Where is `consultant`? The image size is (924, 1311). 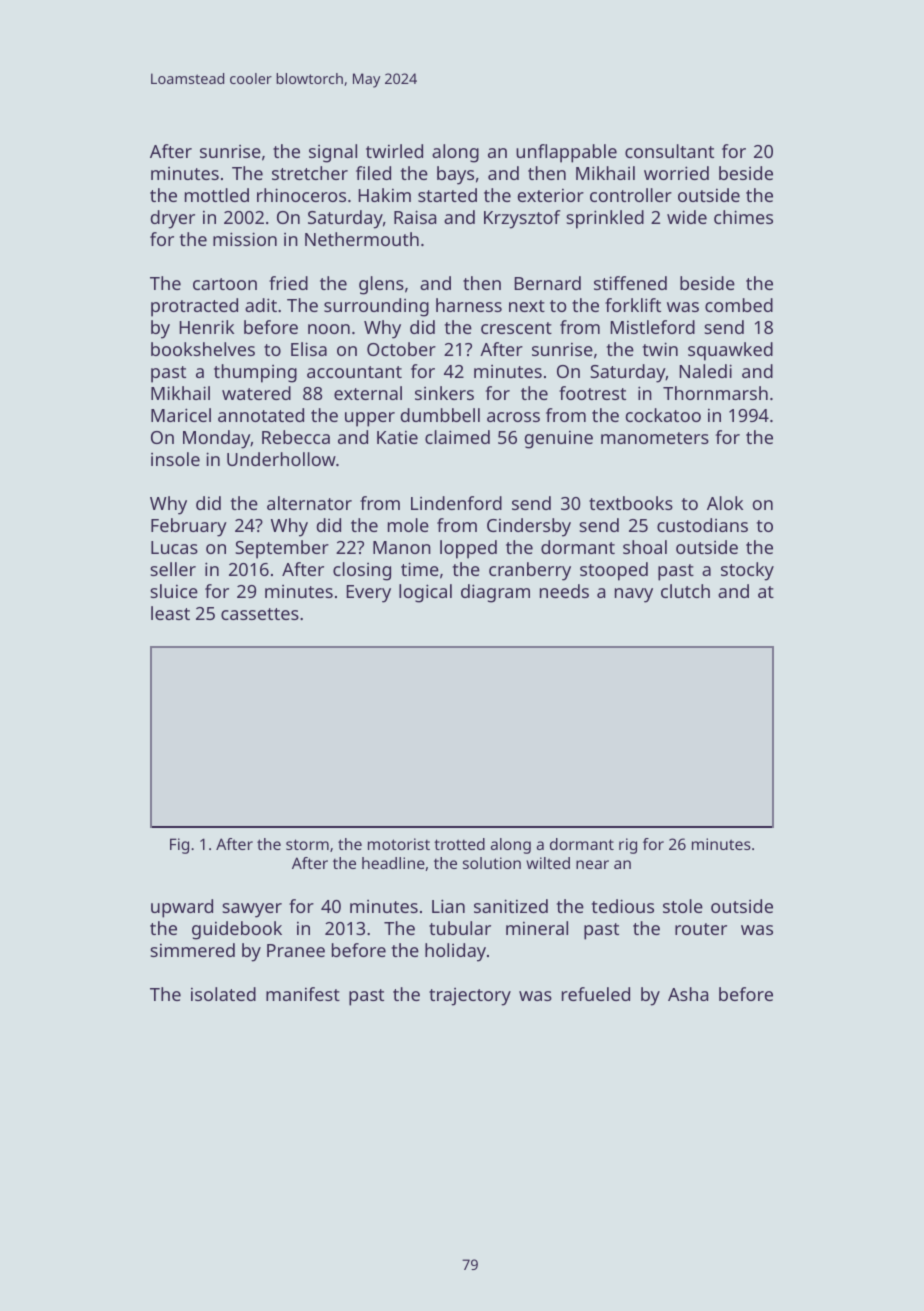
consultant is located at coordinates (669, 151).
